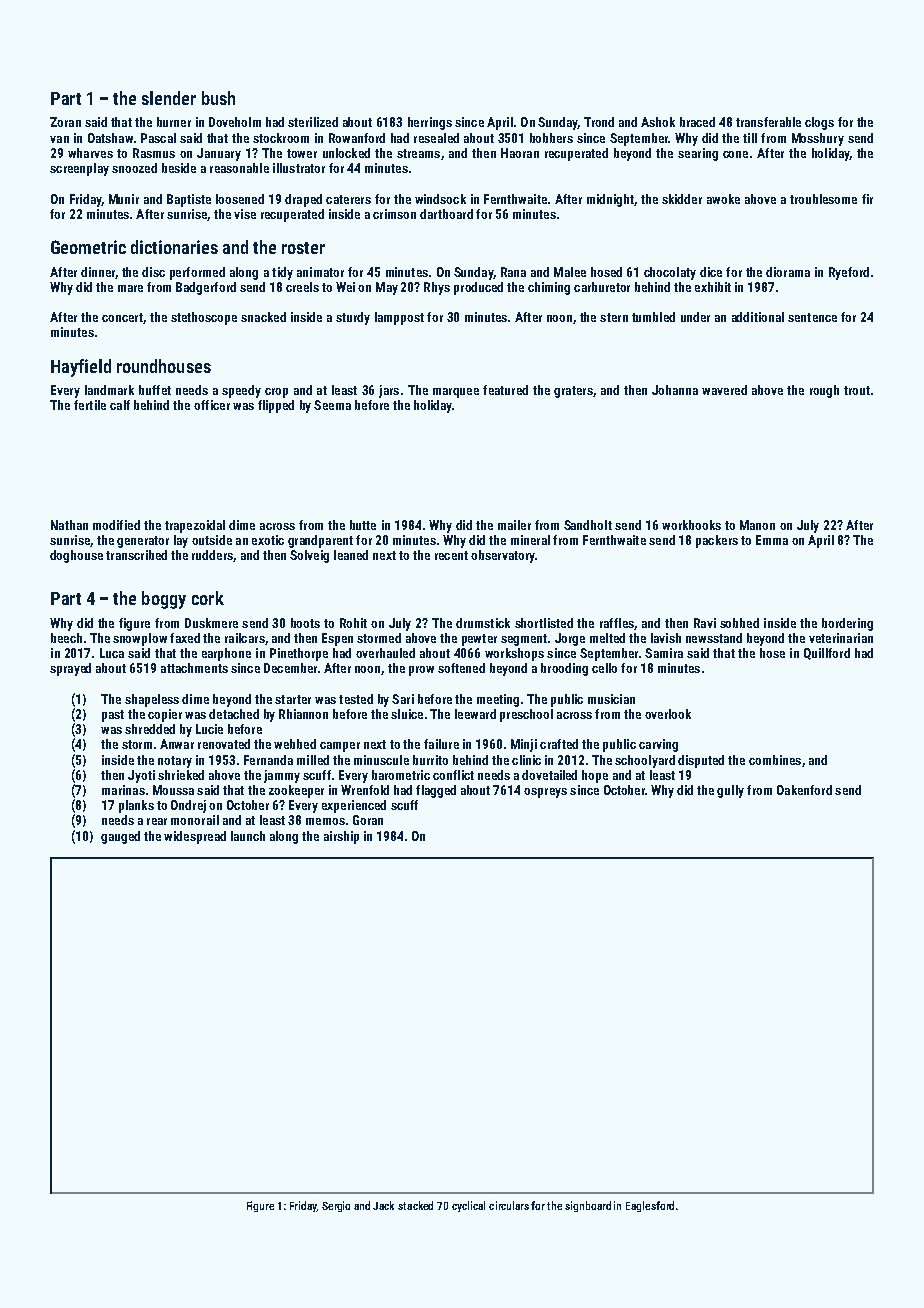 This image has height=1308, width=924. Describe the element at coordinates (383, 1205) in the image. I see `Jack` at that location.
